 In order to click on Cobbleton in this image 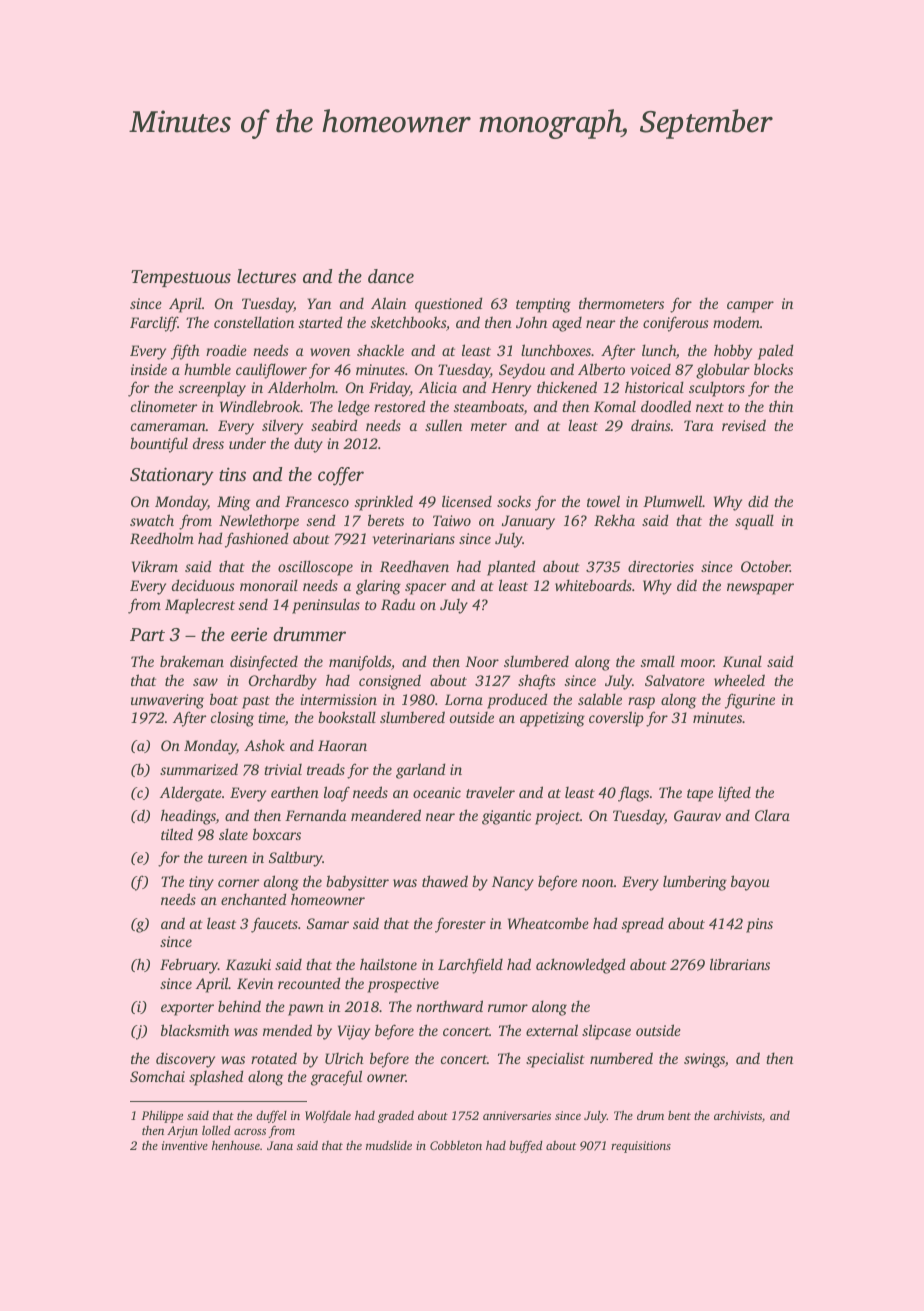, I will do `click(456, 1145)`.
